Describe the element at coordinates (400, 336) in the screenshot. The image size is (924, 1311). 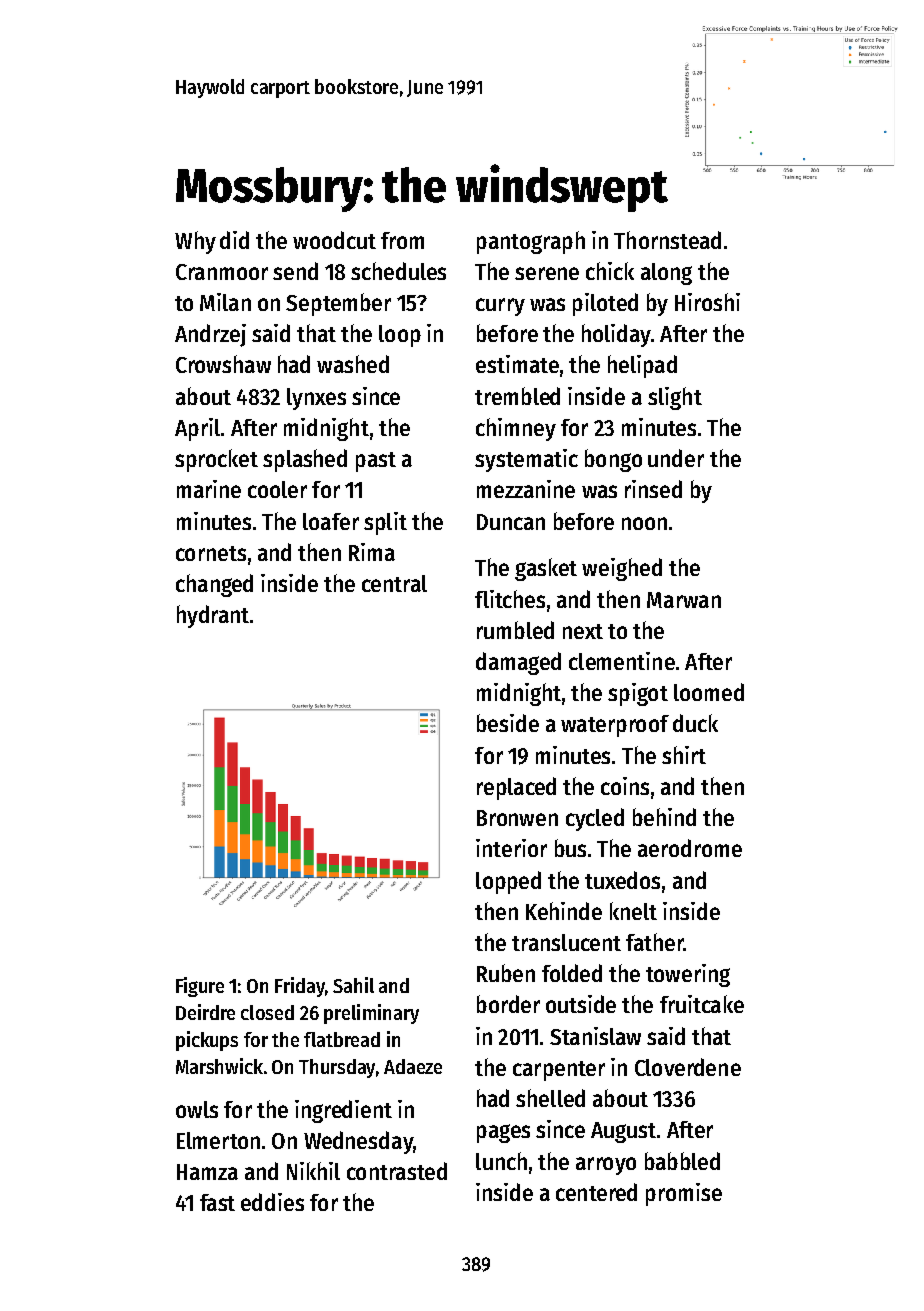
I see `loop` at that location.
